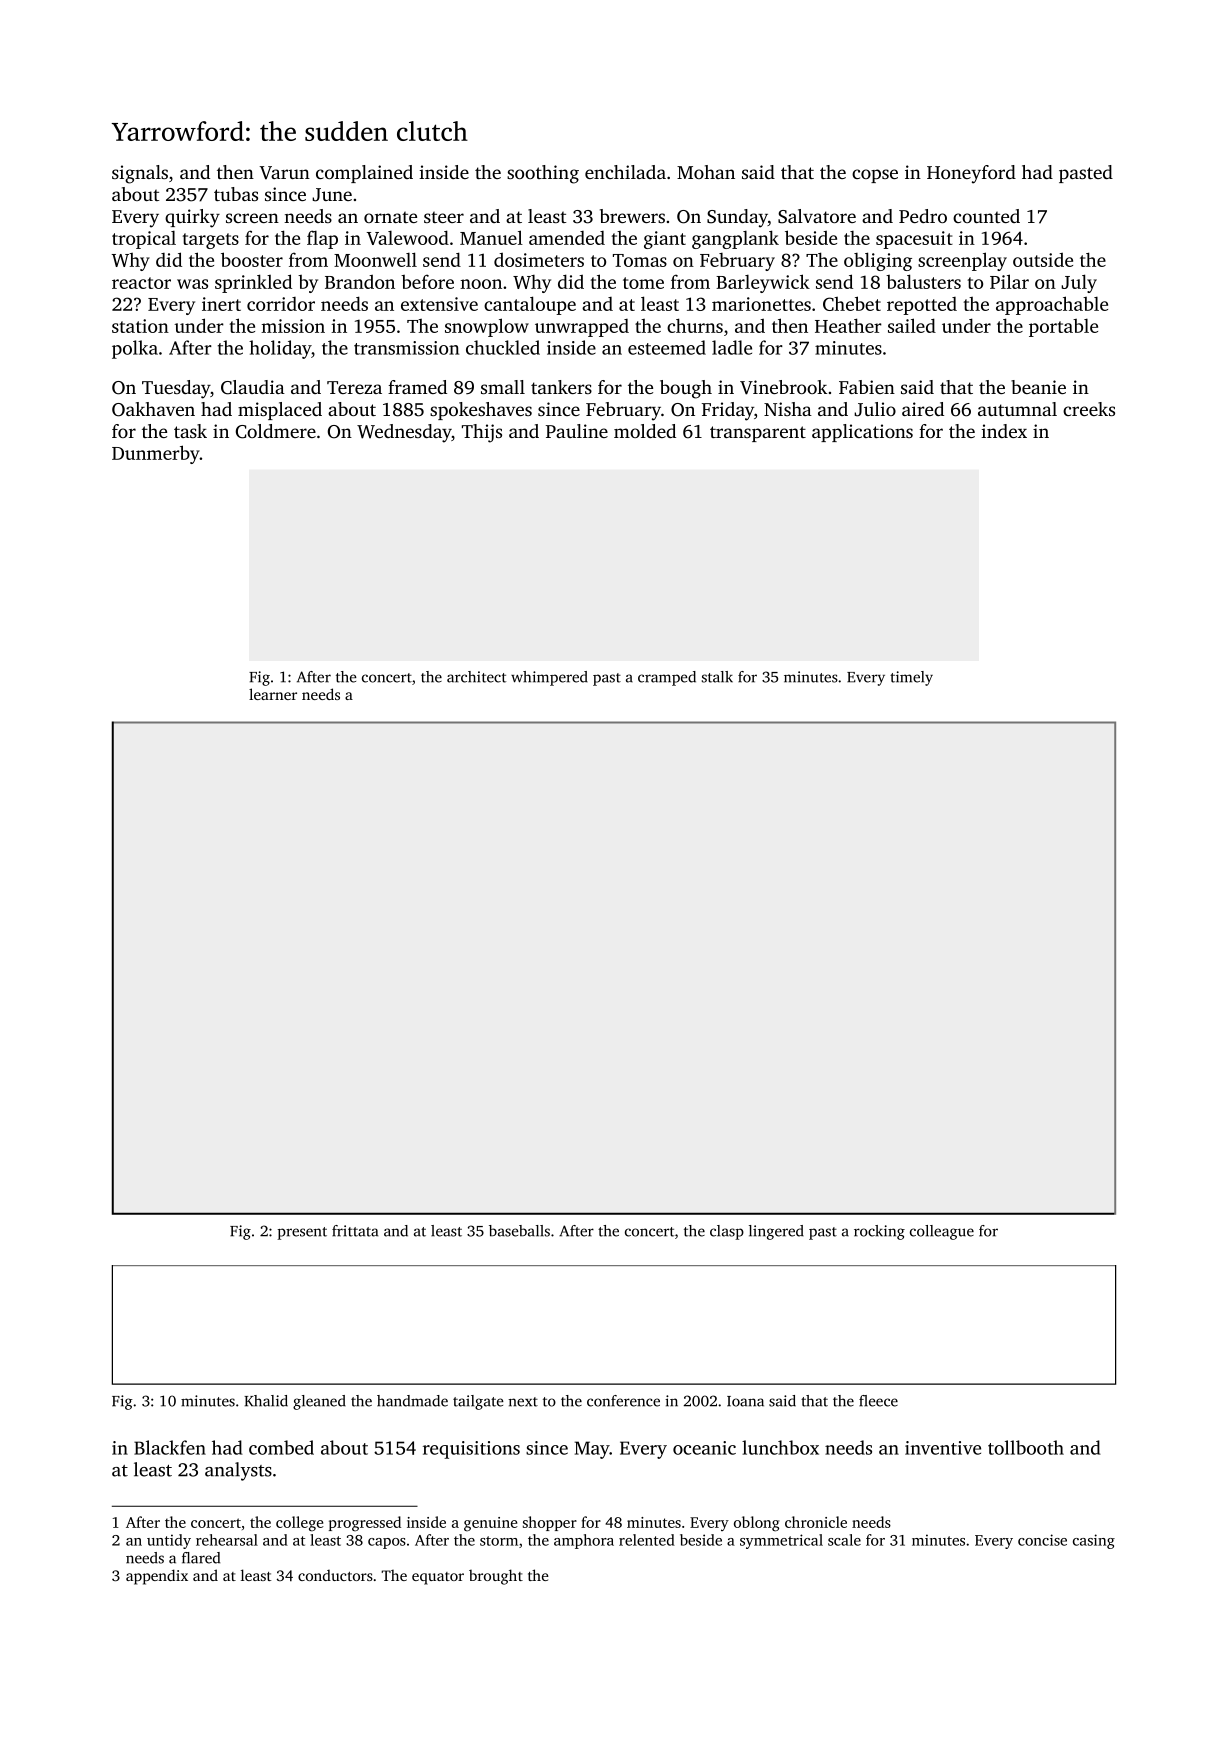  What do you see at coordinates (156, 454) in the screenshot?
I see `Dunmerby` at bounding box center [156, 454].
